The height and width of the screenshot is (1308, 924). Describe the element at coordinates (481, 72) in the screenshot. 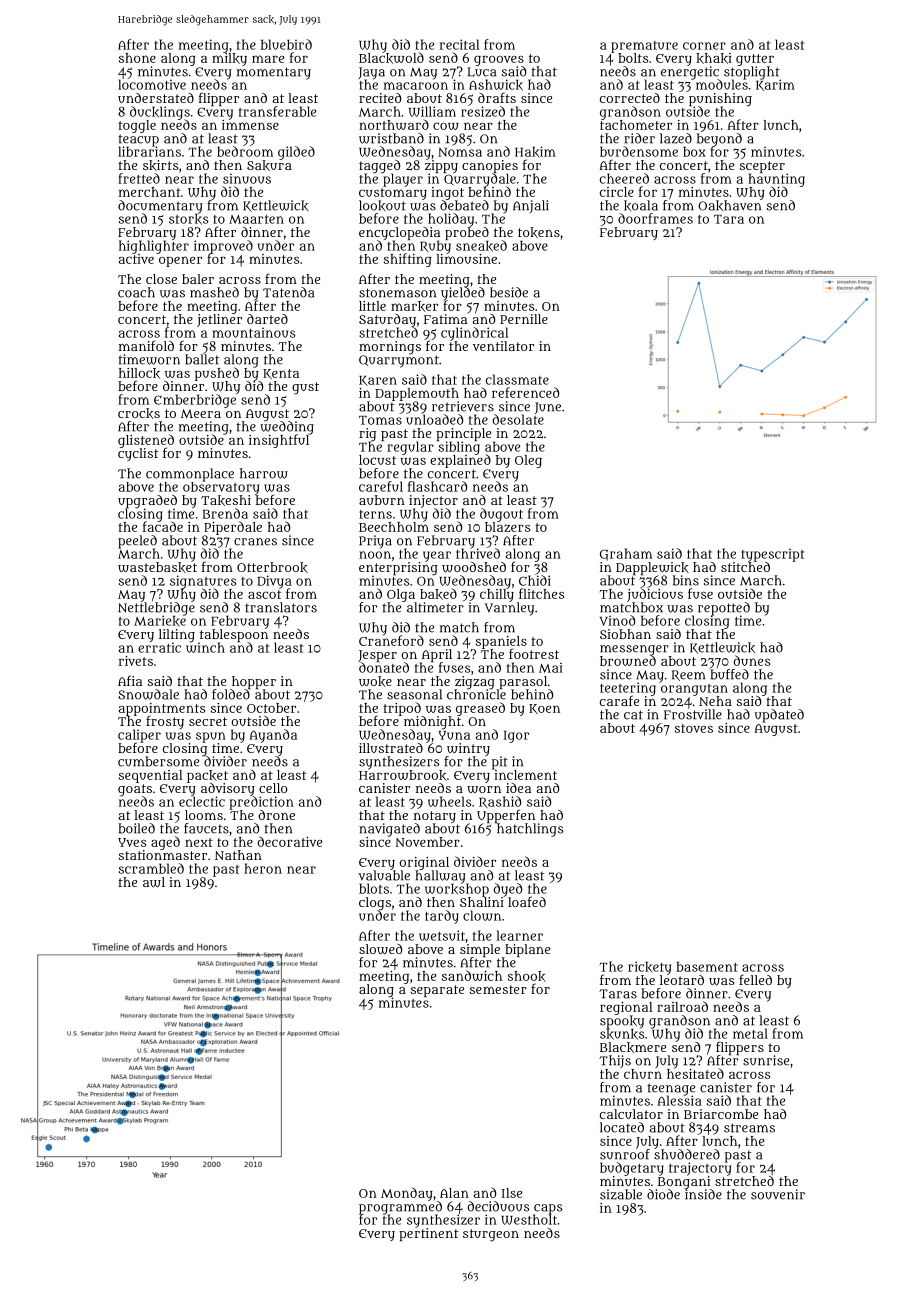

I see `Luca` at that location.
